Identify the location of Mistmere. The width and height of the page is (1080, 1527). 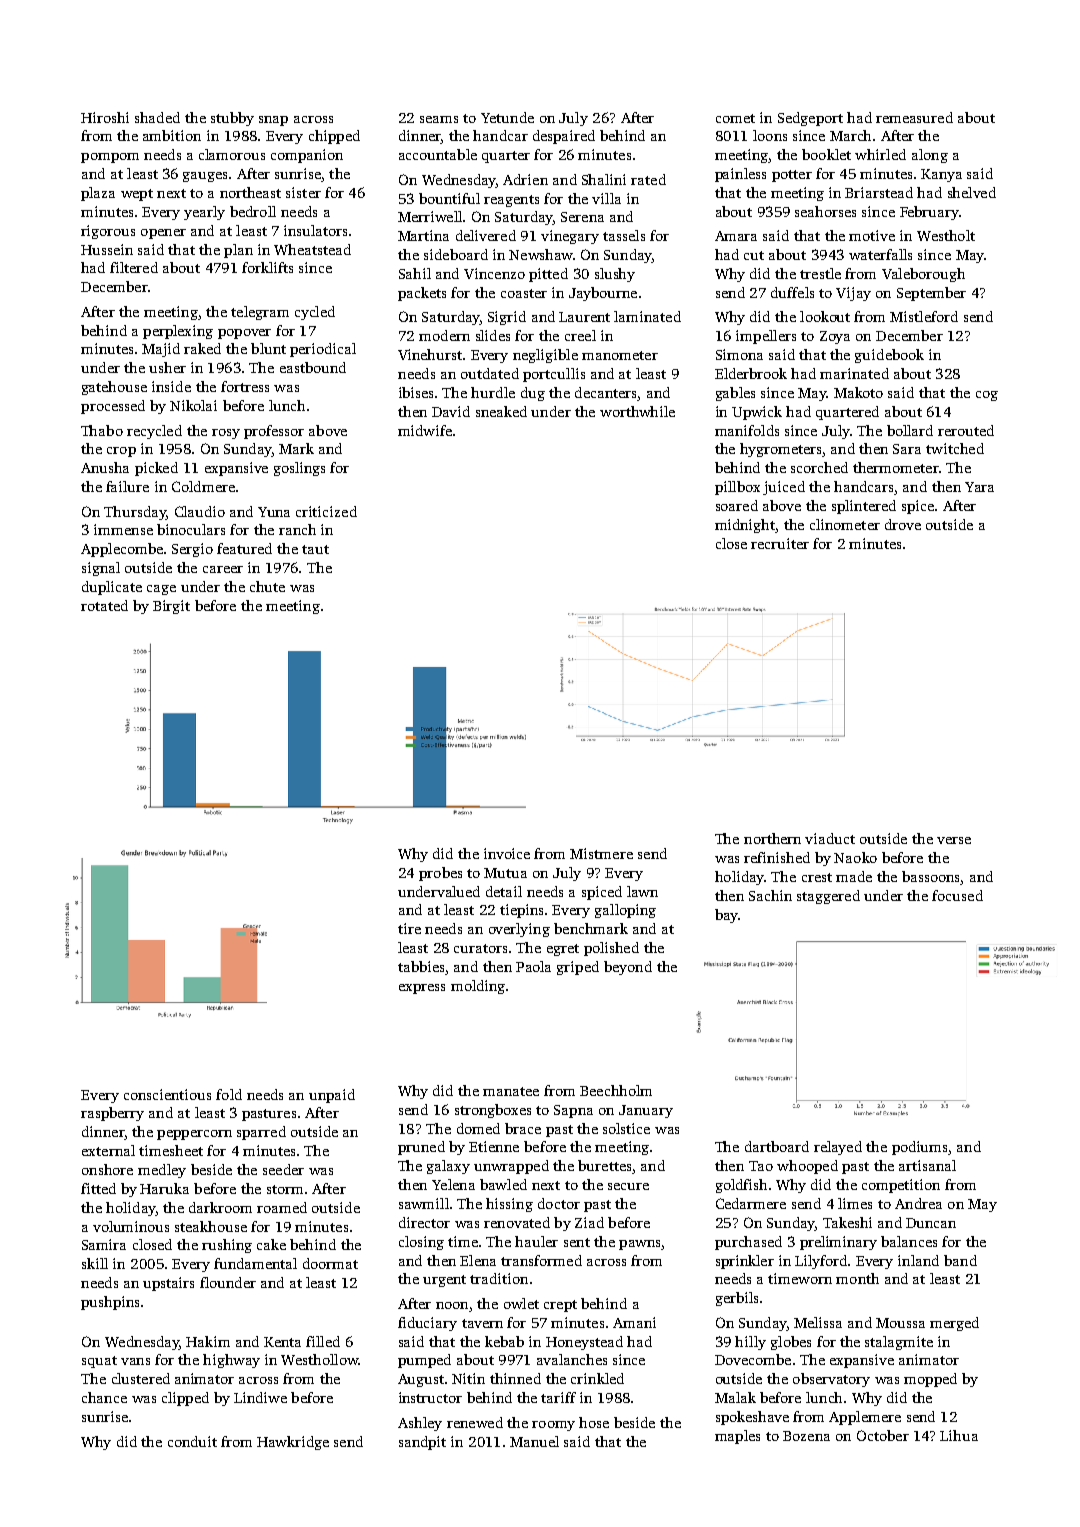
(601, 853).
